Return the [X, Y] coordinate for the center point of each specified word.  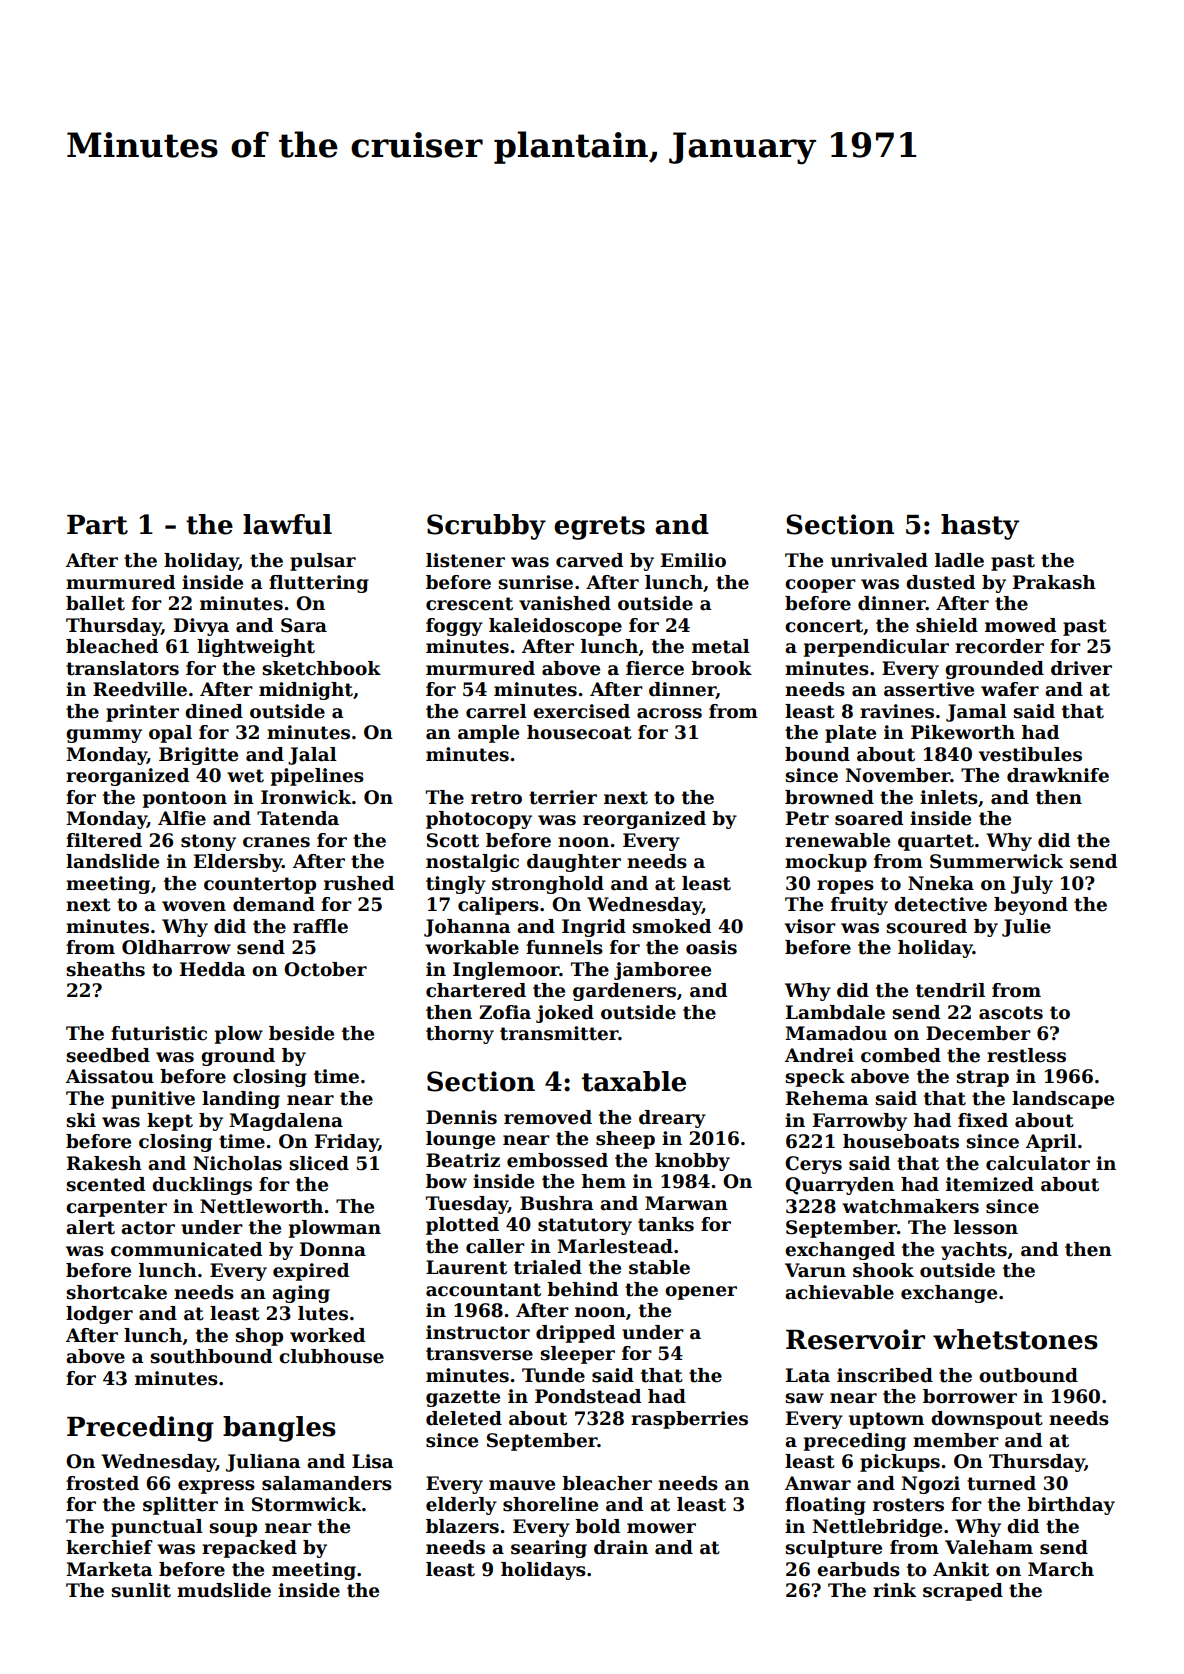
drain [621, 1547]
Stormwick [306, 1504]
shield [947, 625]
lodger [99, 1315]
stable [659, 1267]
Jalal [312, 756]
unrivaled [879, 560]
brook [721, 668]
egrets [599, 528]
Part [97, 525]
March [1061, 1569]
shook [883, 1270]
